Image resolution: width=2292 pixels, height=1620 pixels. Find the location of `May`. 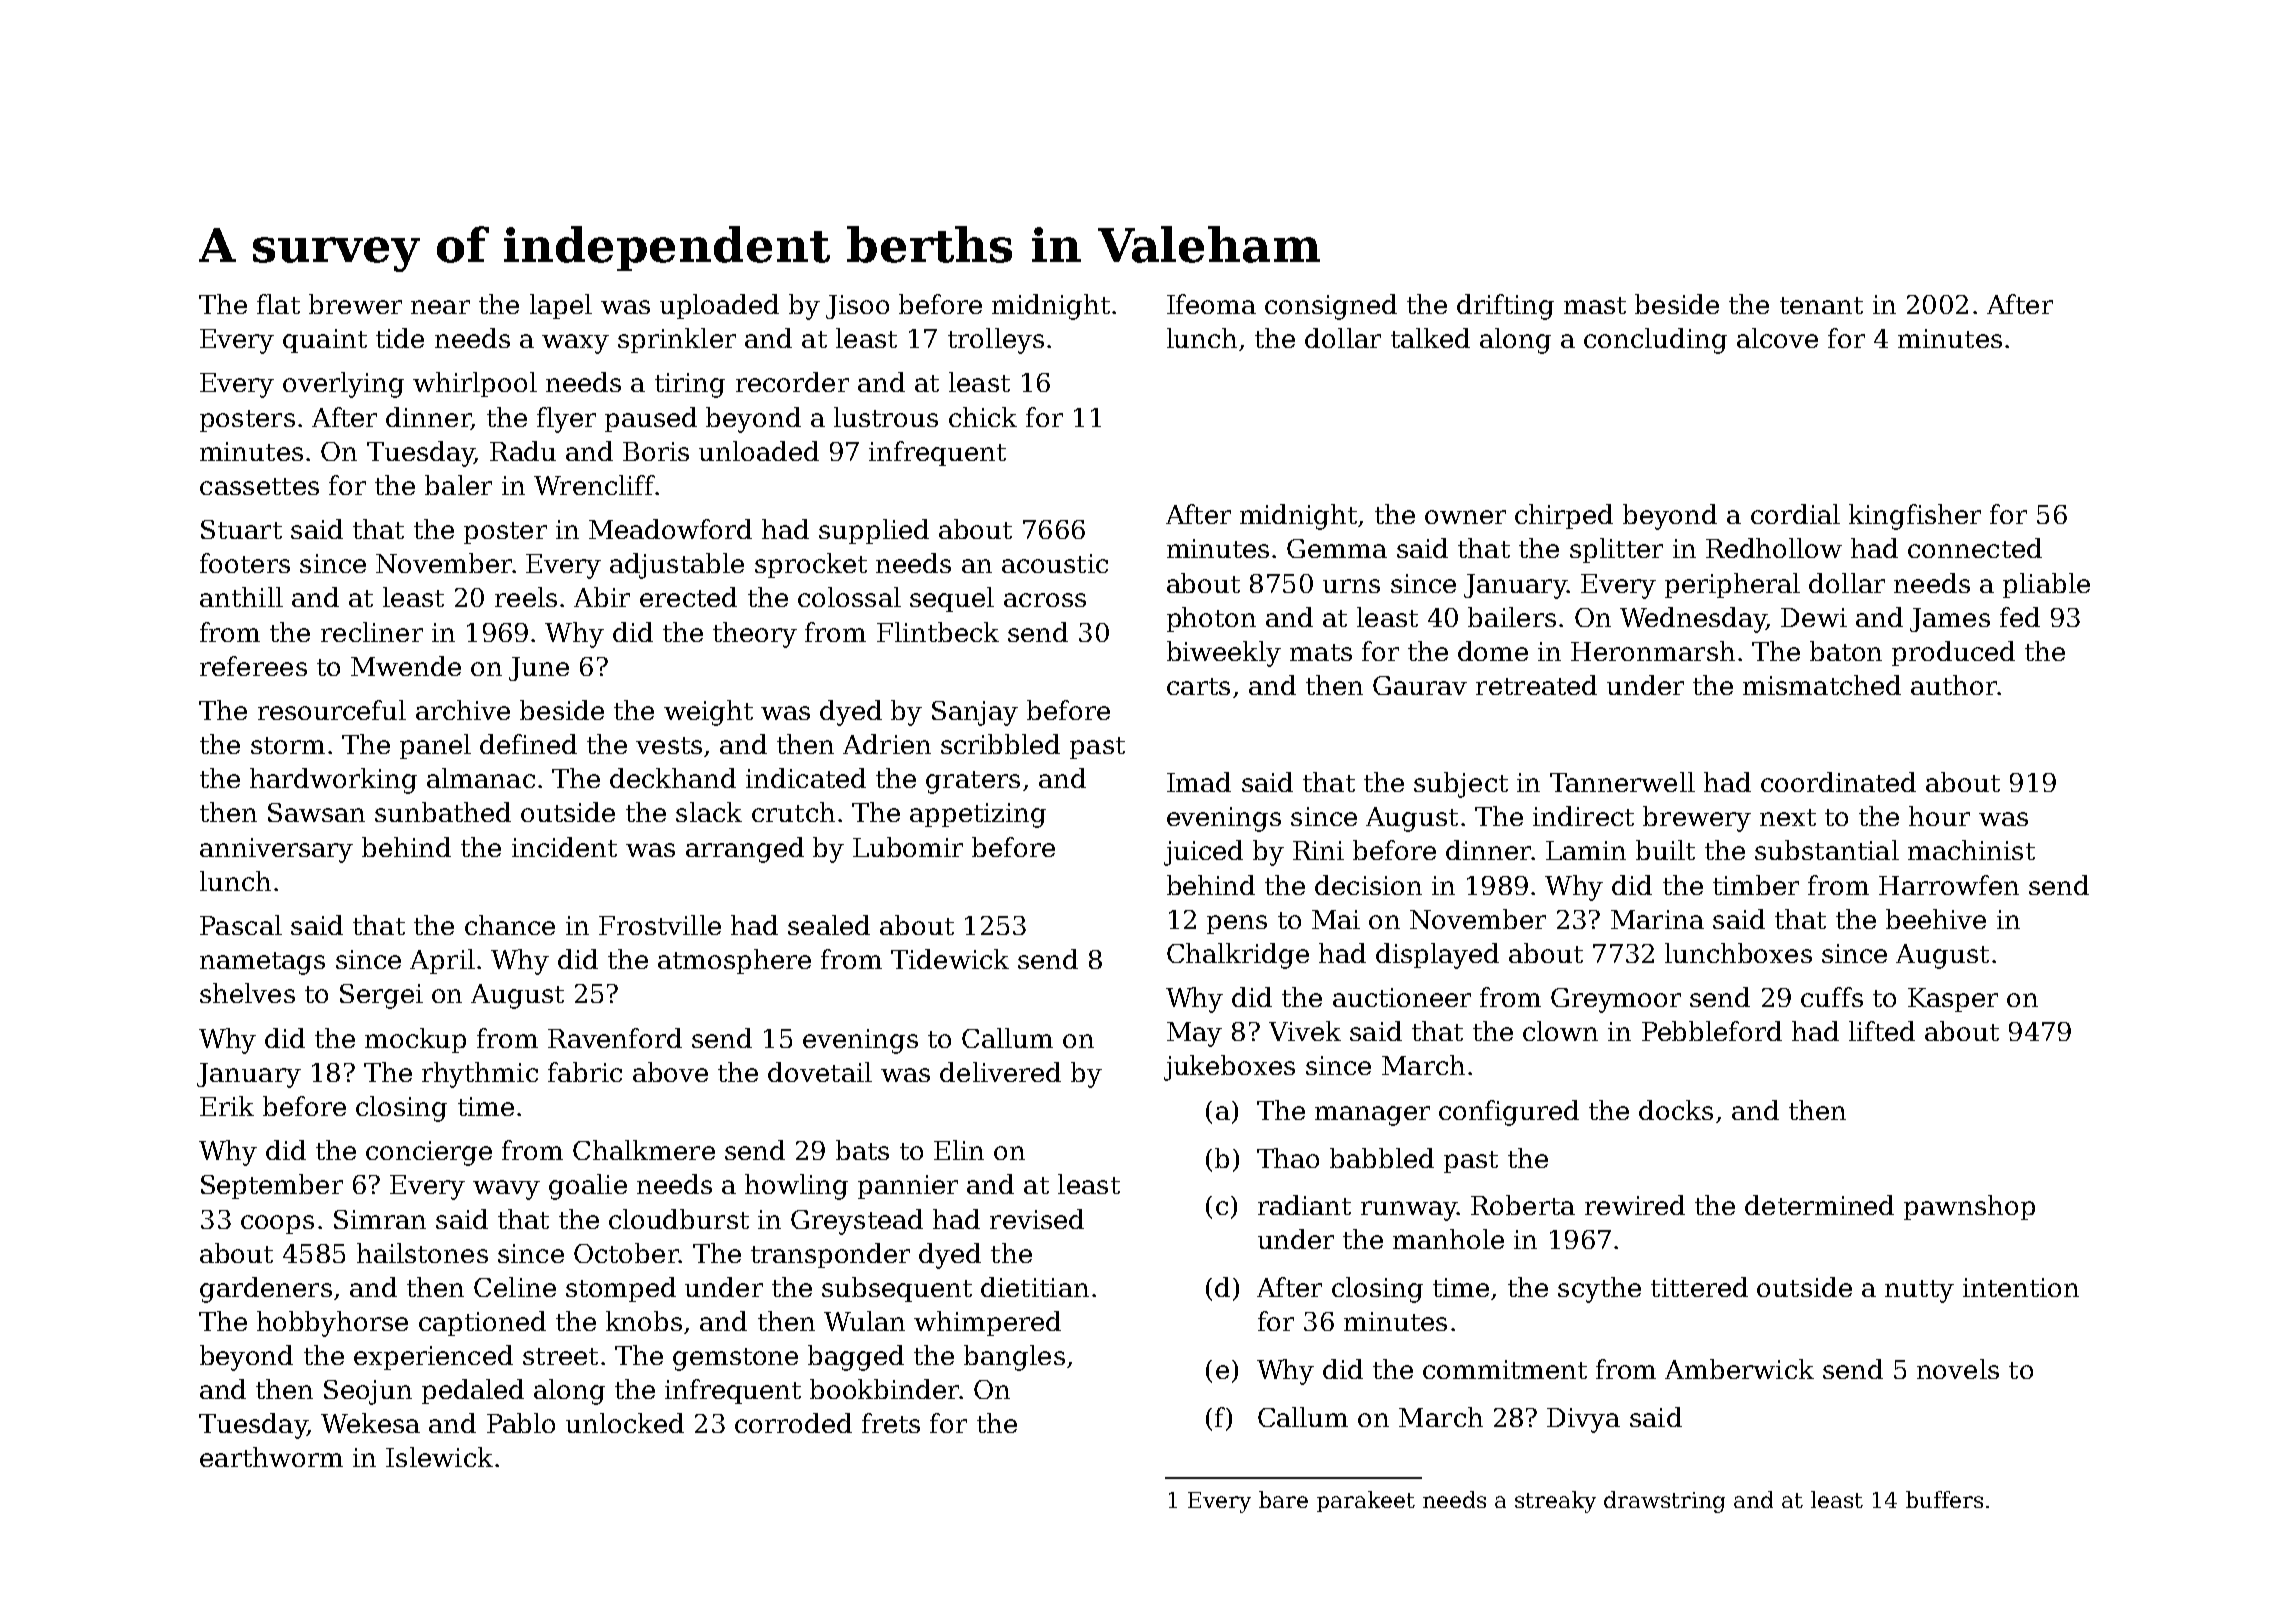

May is located at coordinates (1194, 1034).
